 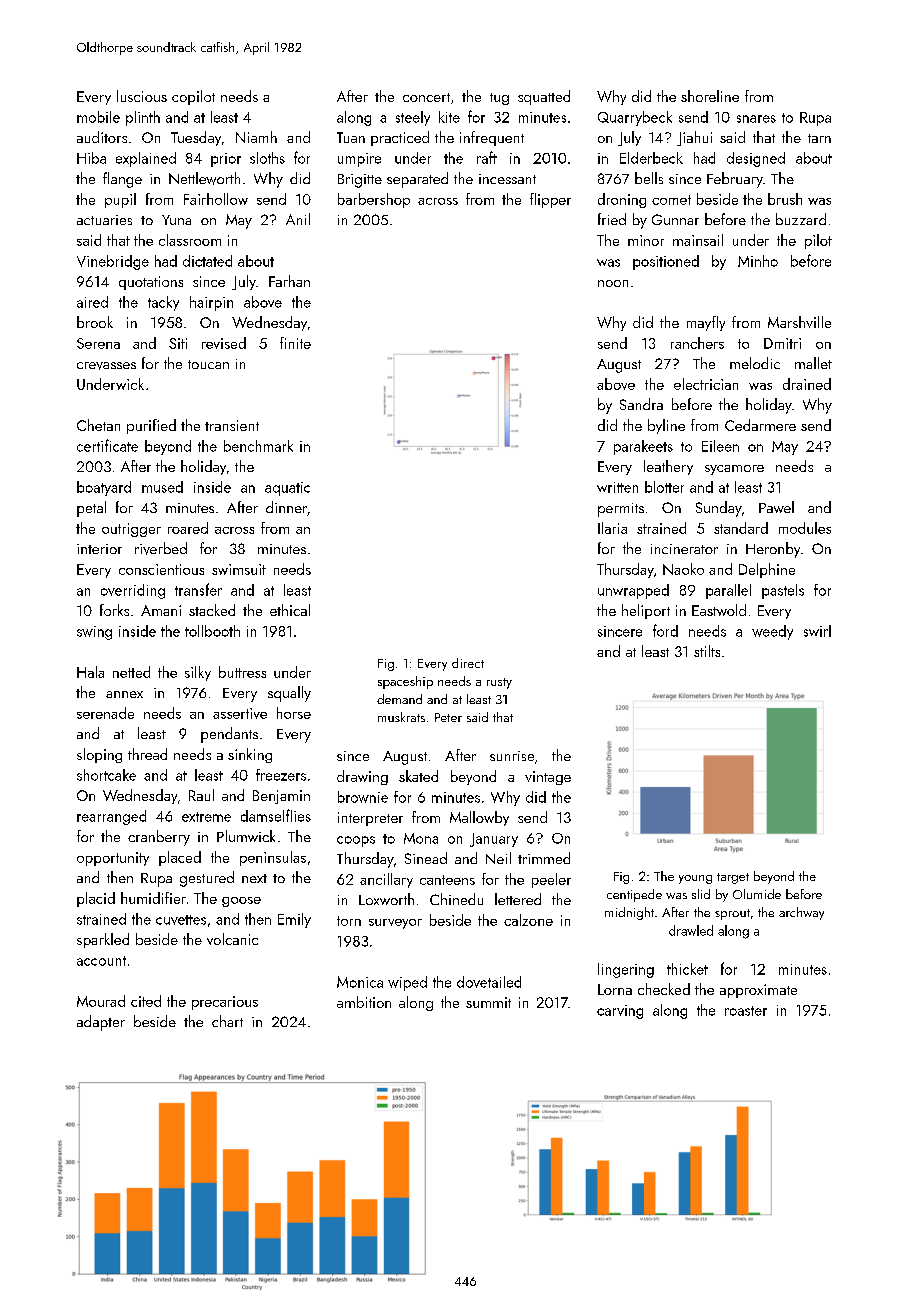 I want to click on peeler, so click(x=551, y=880).
